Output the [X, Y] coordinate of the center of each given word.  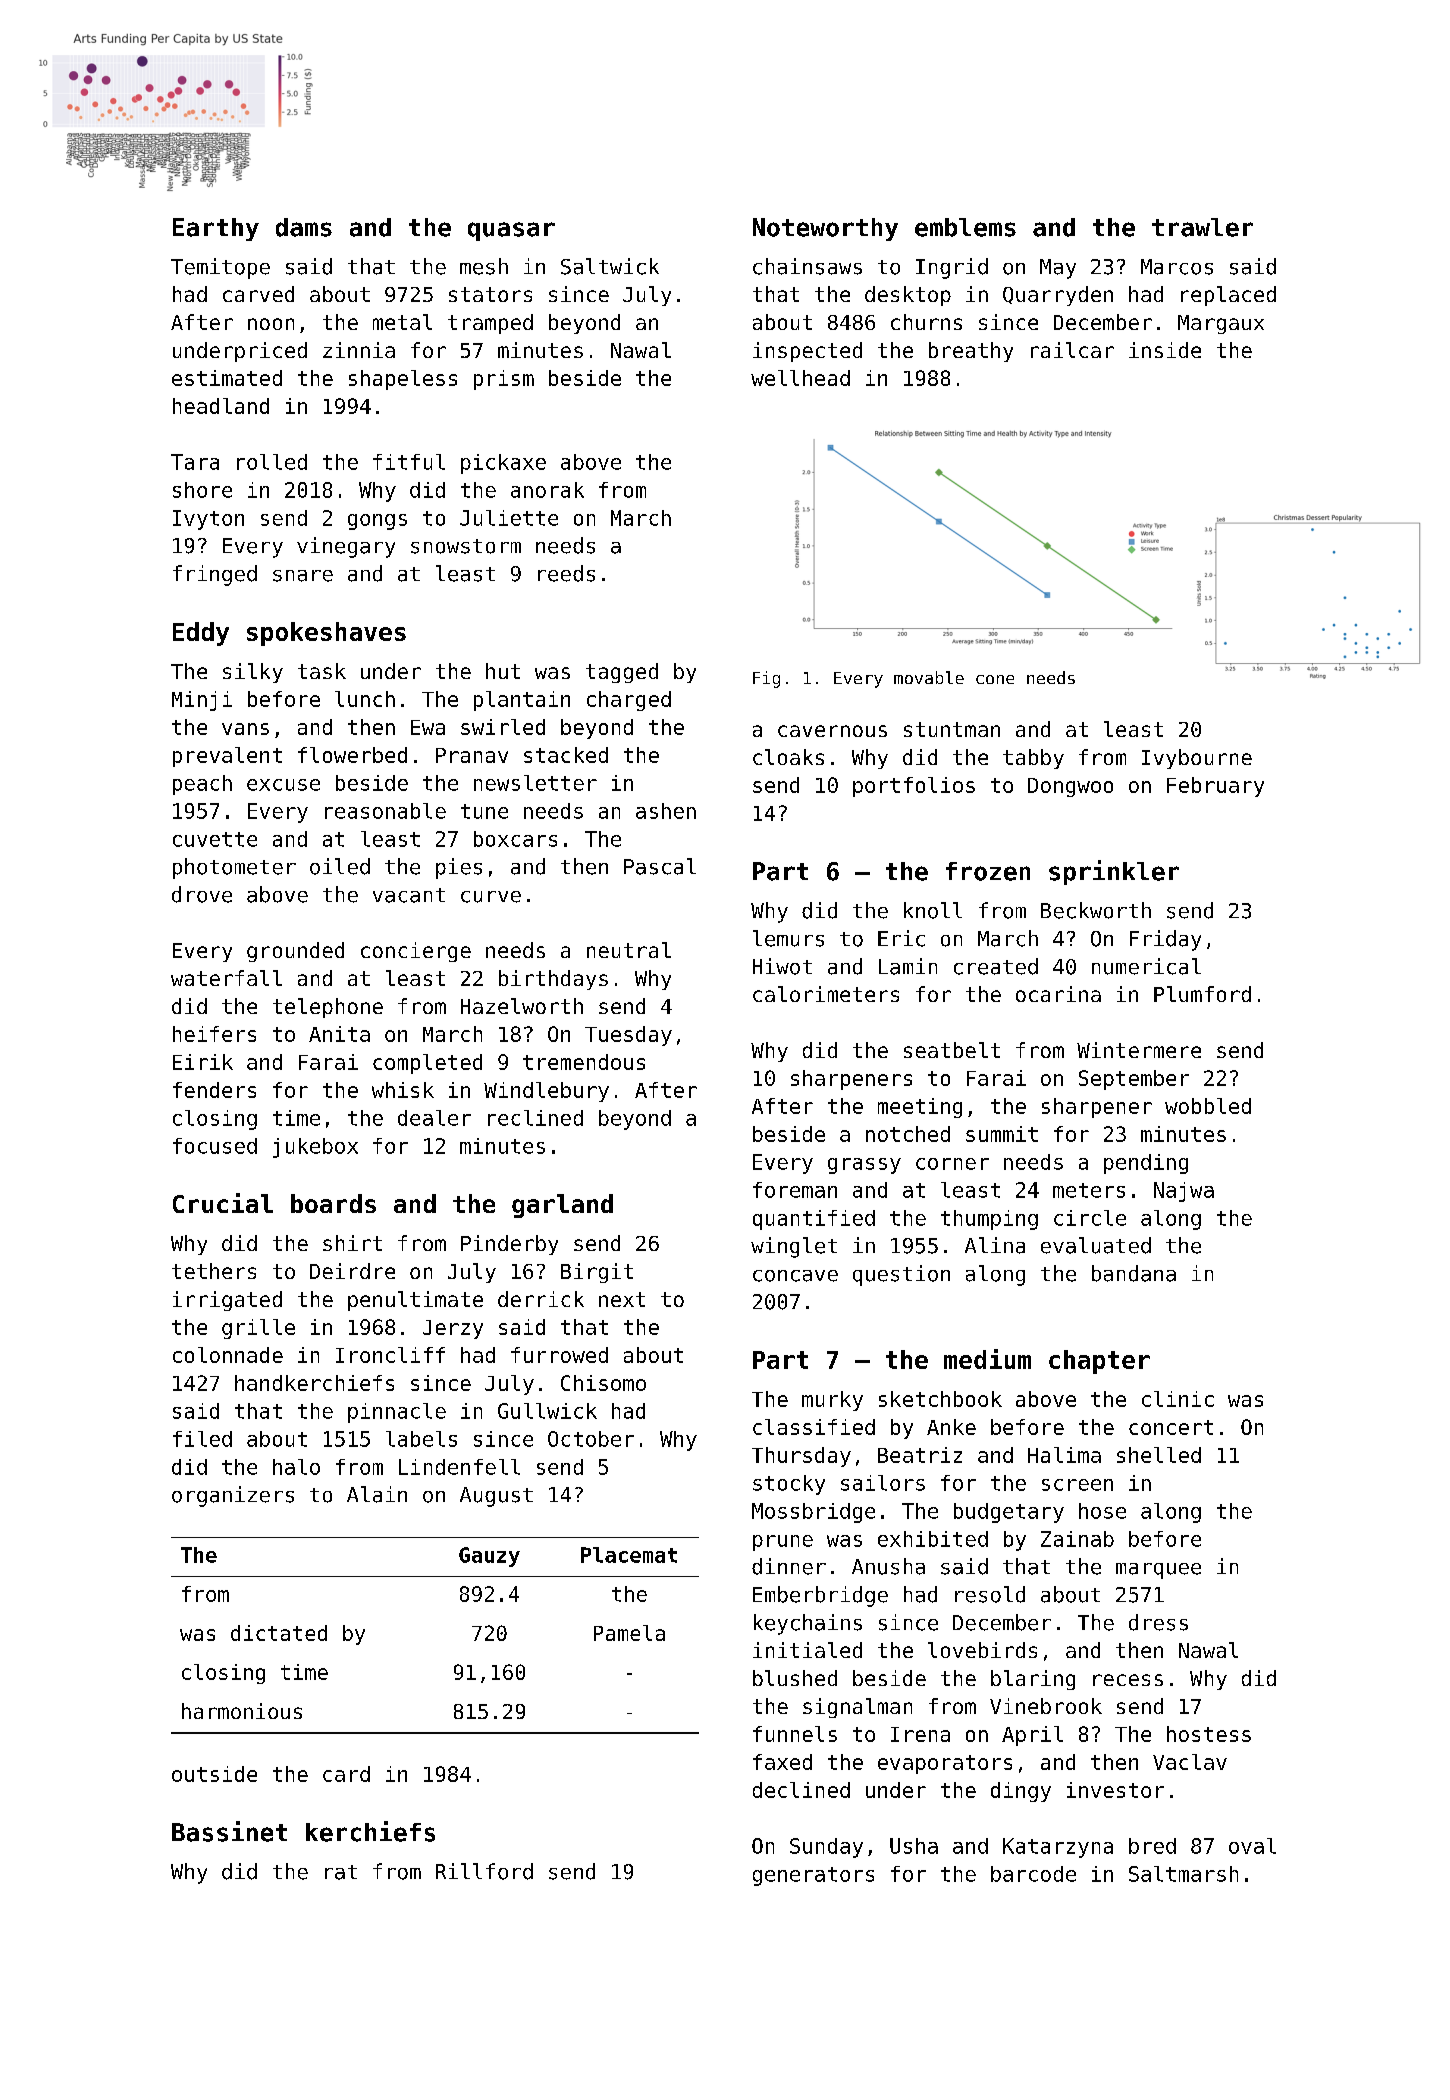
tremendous [584, 1062]
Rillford [484, 1871]
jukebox [315, 1148]
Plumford [1202, 994]
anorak [547, 490]
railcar [1072, 350]
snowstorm [466, 546]
